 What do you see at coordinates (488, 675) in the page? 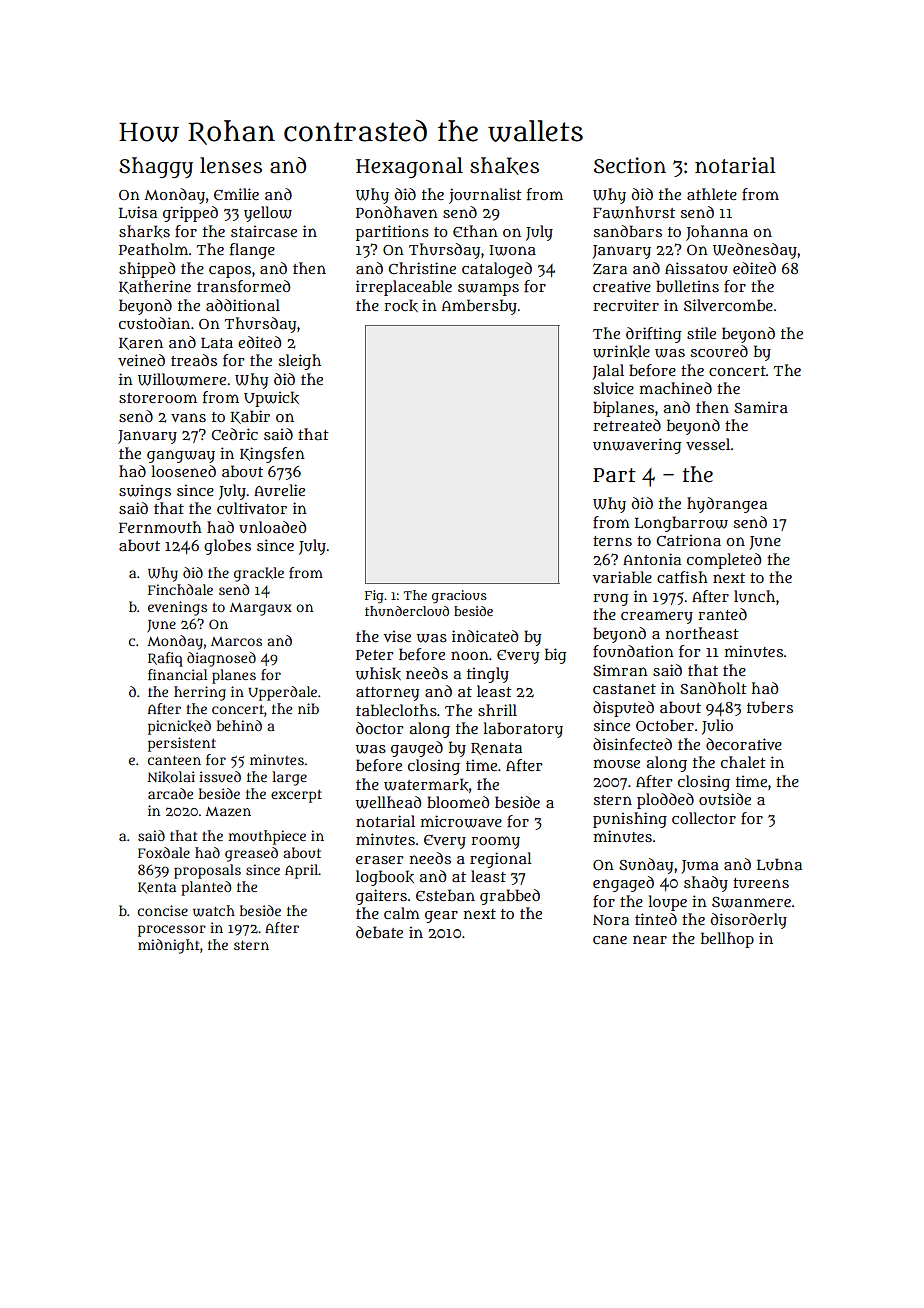
I see `tingly` at bounding box center [488, 675].
